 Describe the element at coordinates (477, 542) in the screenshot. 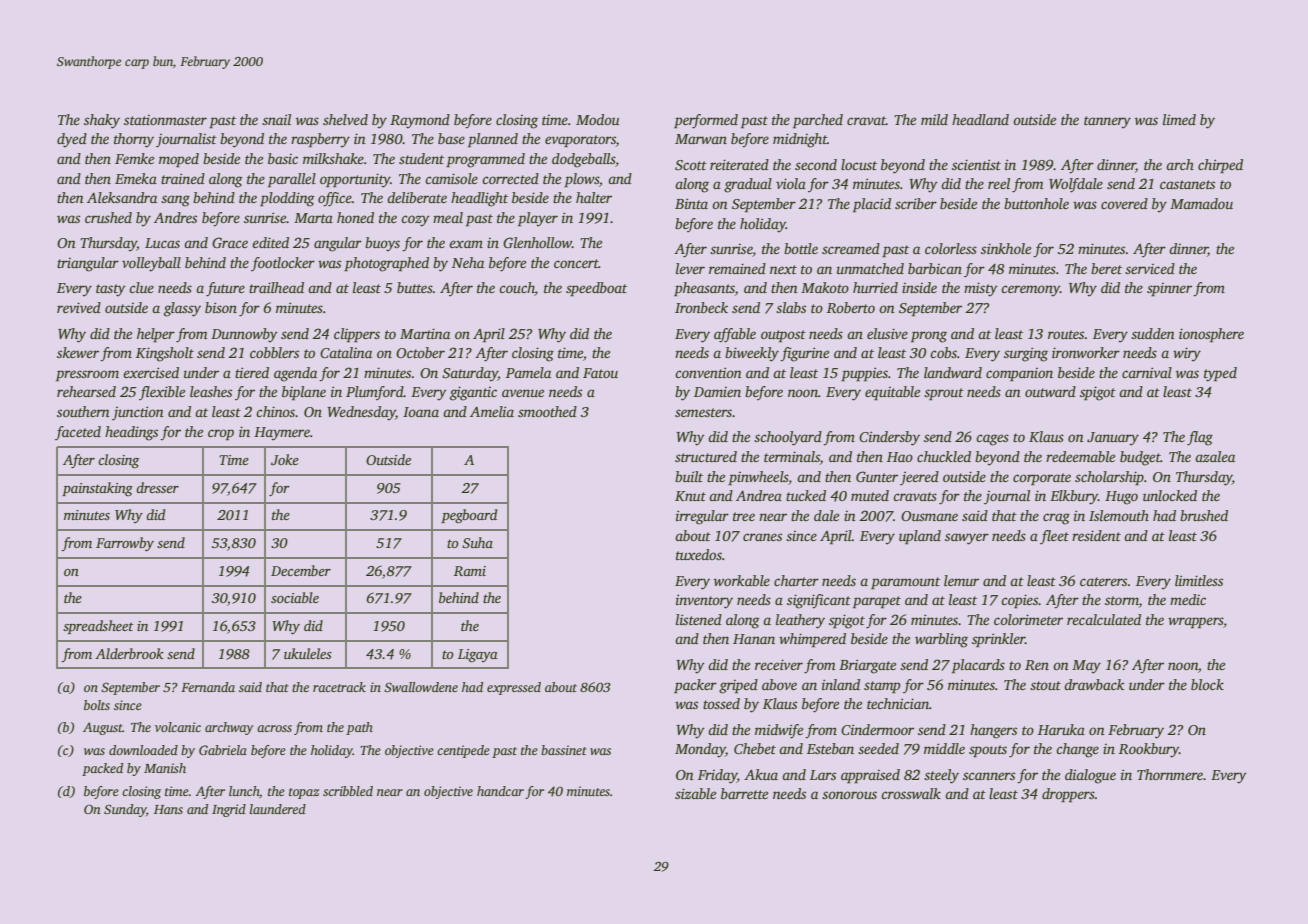

I see `Suha` at that location.
